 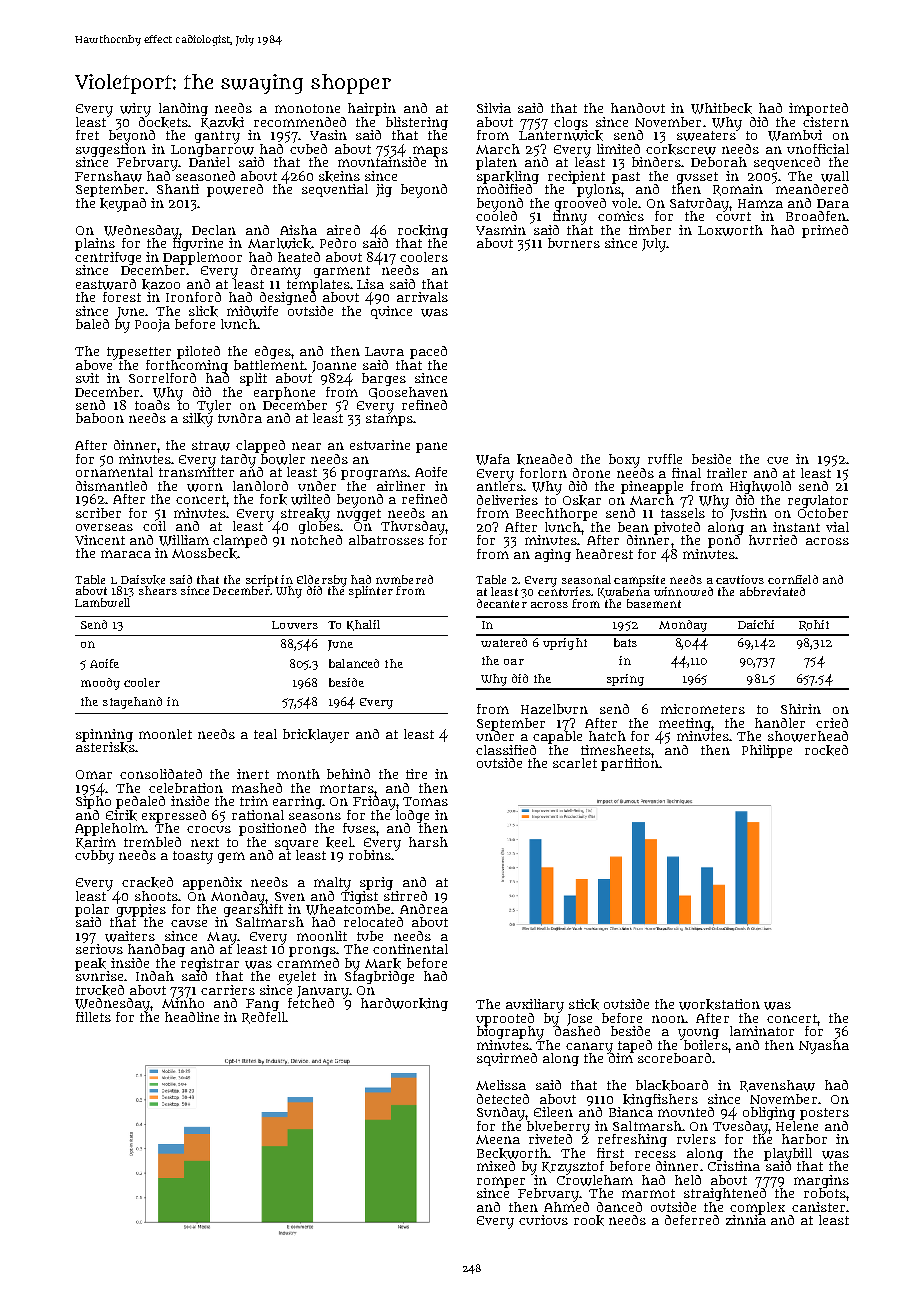 I want to click on Dapplemoor, so click(x=202, y=258).
